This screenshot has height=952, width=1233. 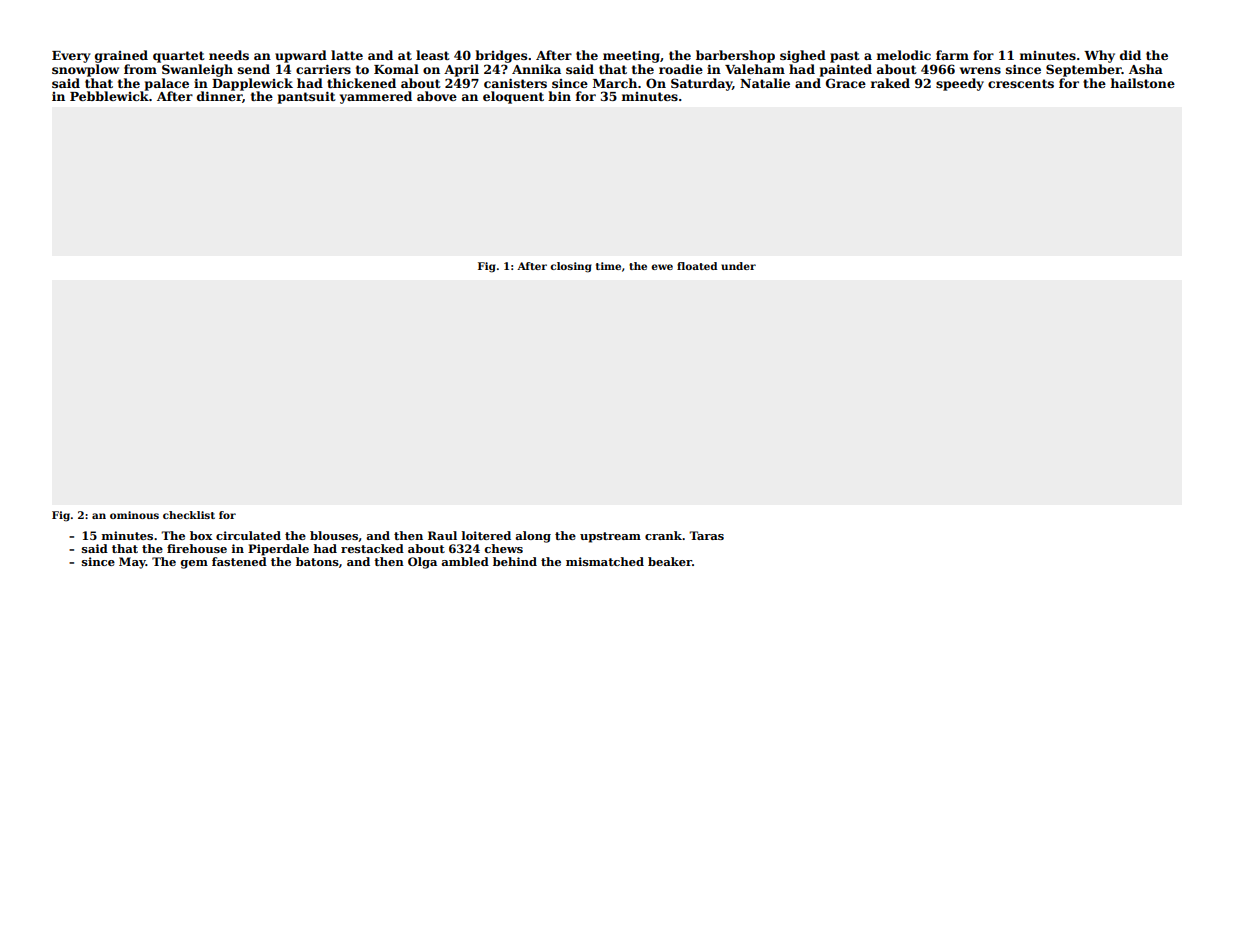 I want to click on latte, so click(x=347, y=55).
